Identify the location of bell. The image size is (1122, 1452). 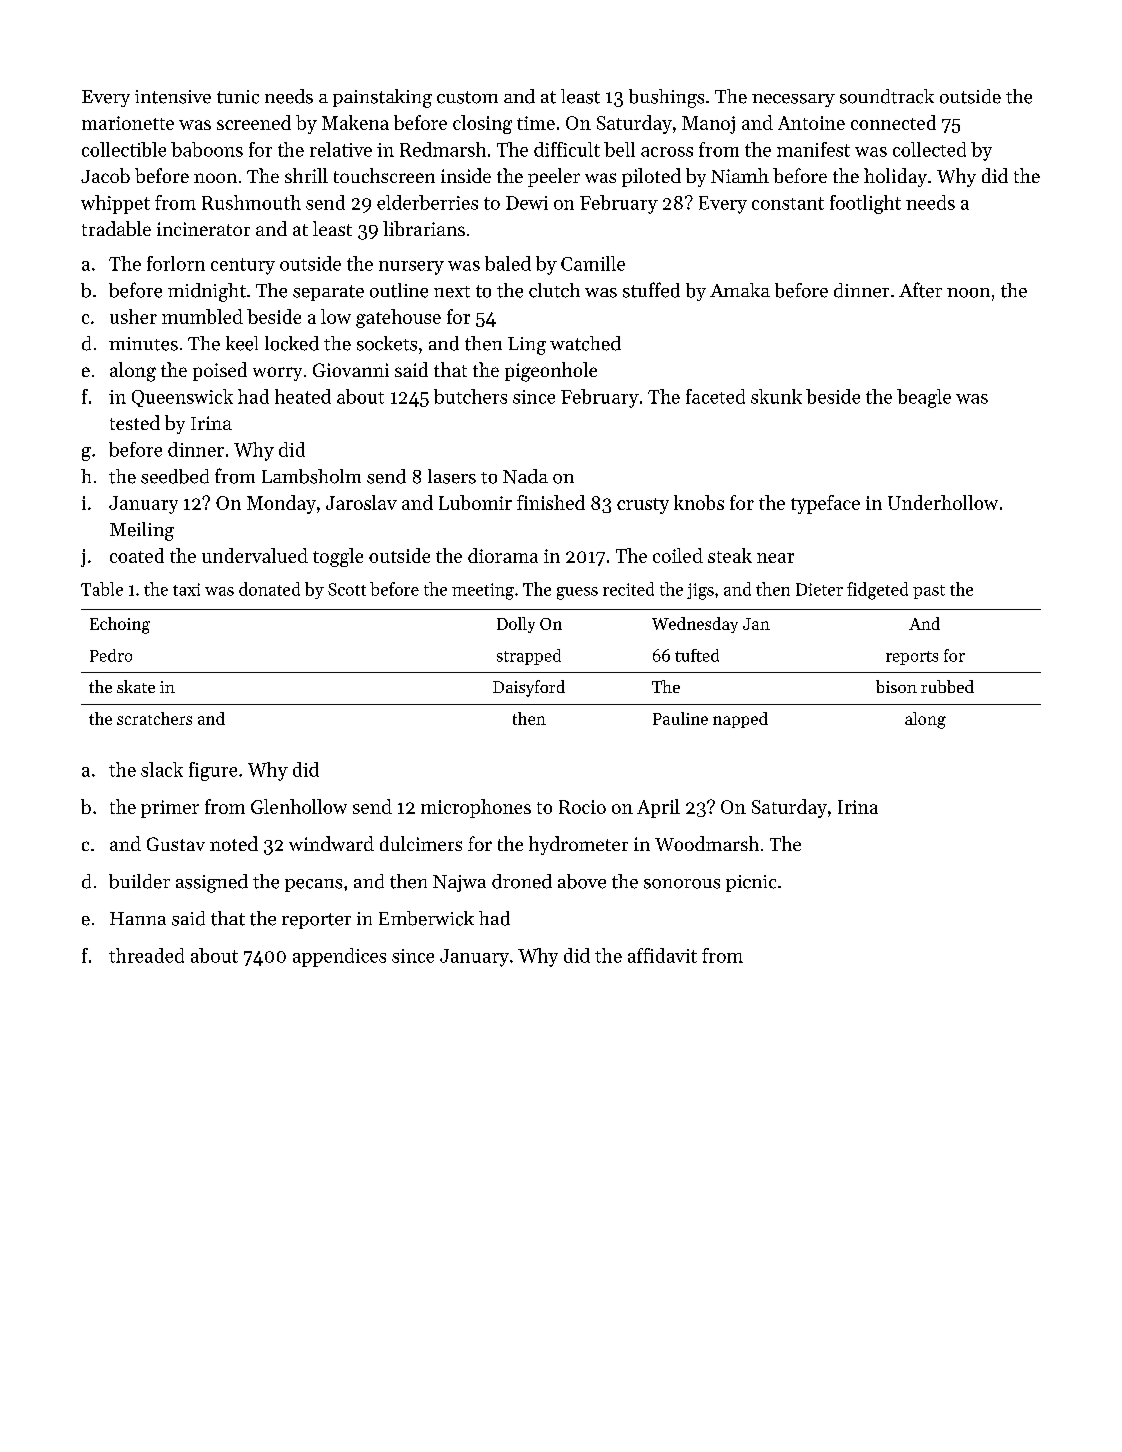
(619, 149).
